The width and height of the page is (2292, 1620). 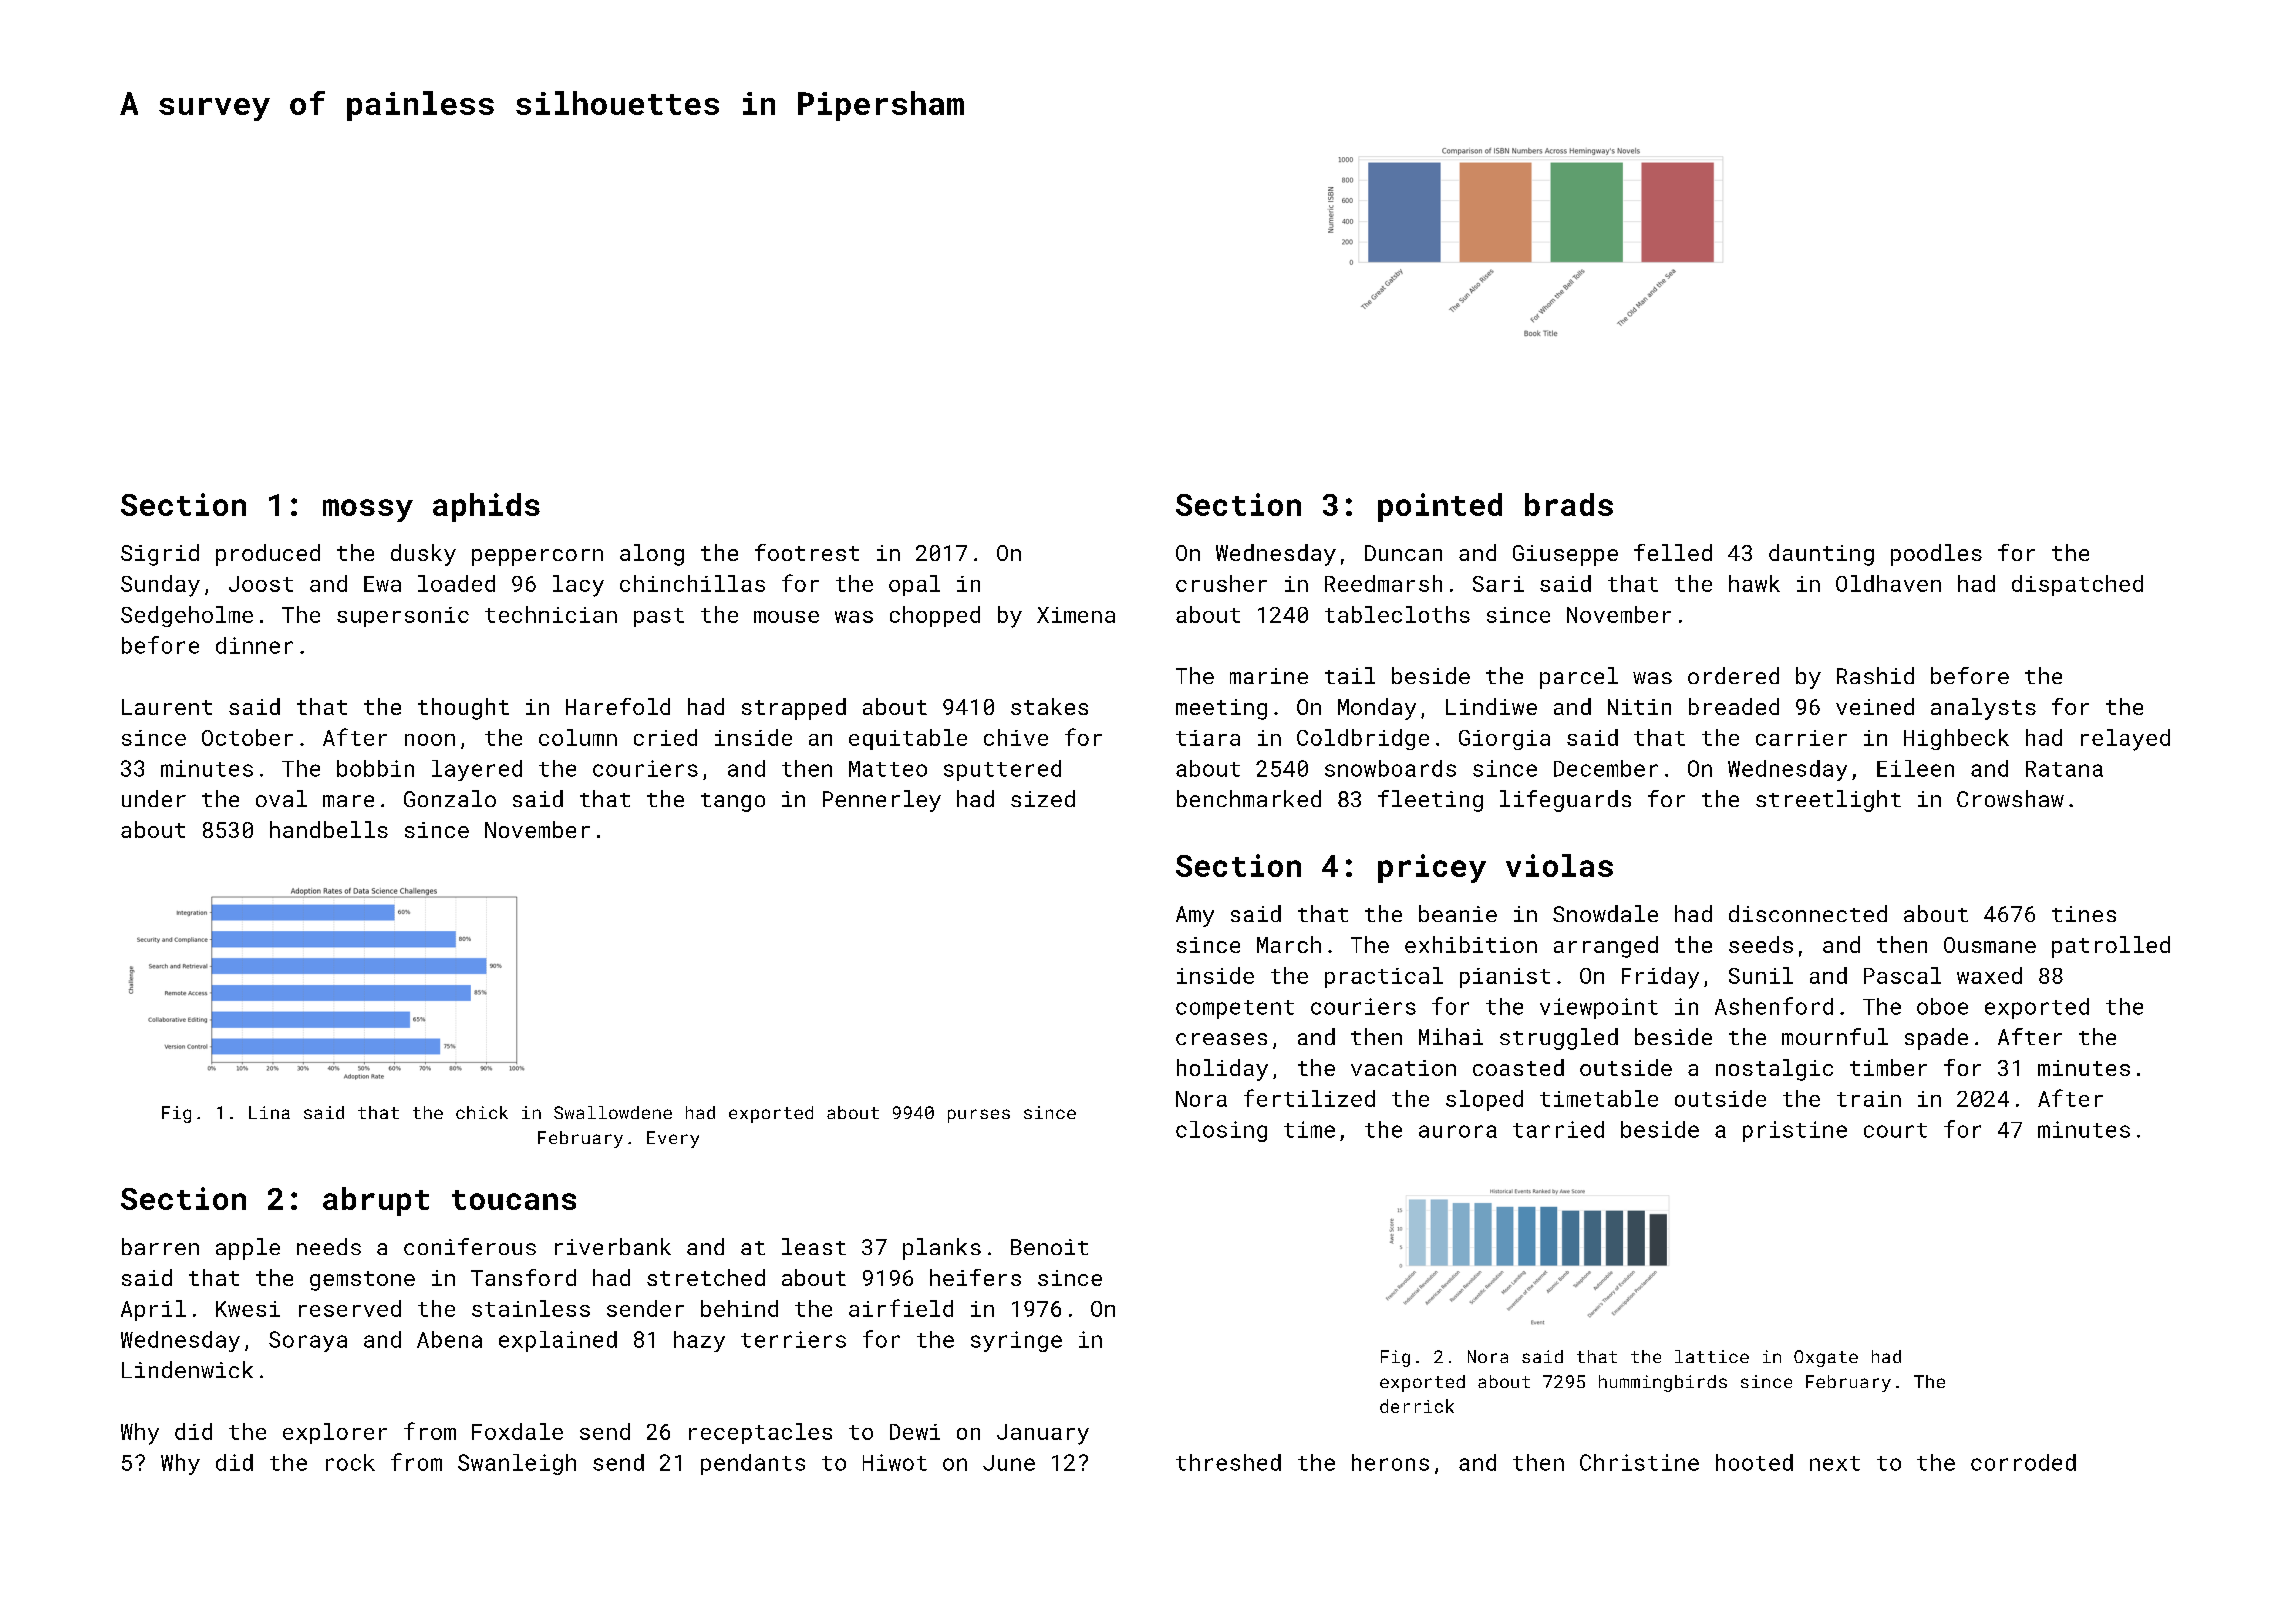 I want to click on Soraya, so click(x=308, y=1341).
